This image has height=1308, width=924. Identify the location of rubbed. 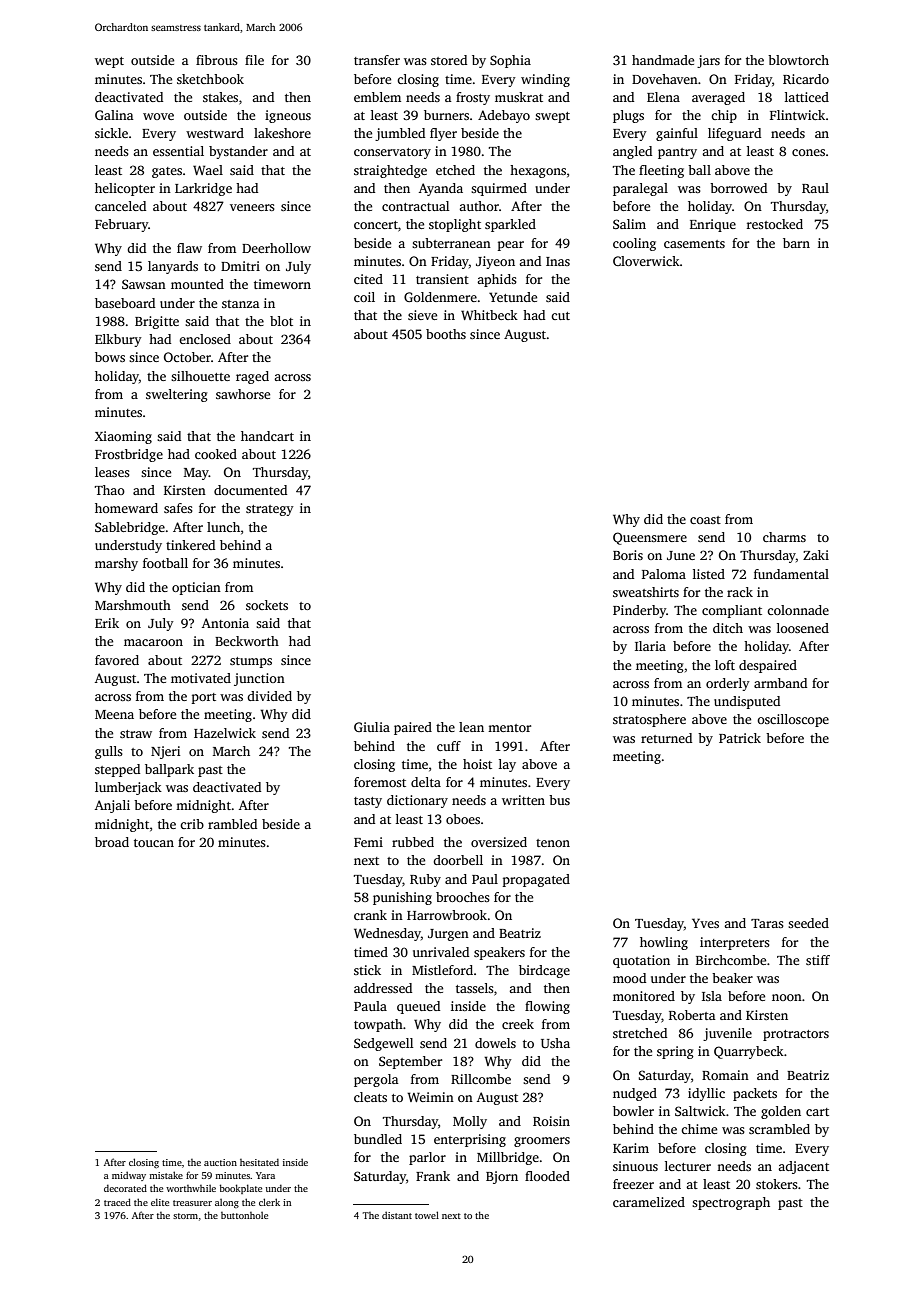
(413, 842).
